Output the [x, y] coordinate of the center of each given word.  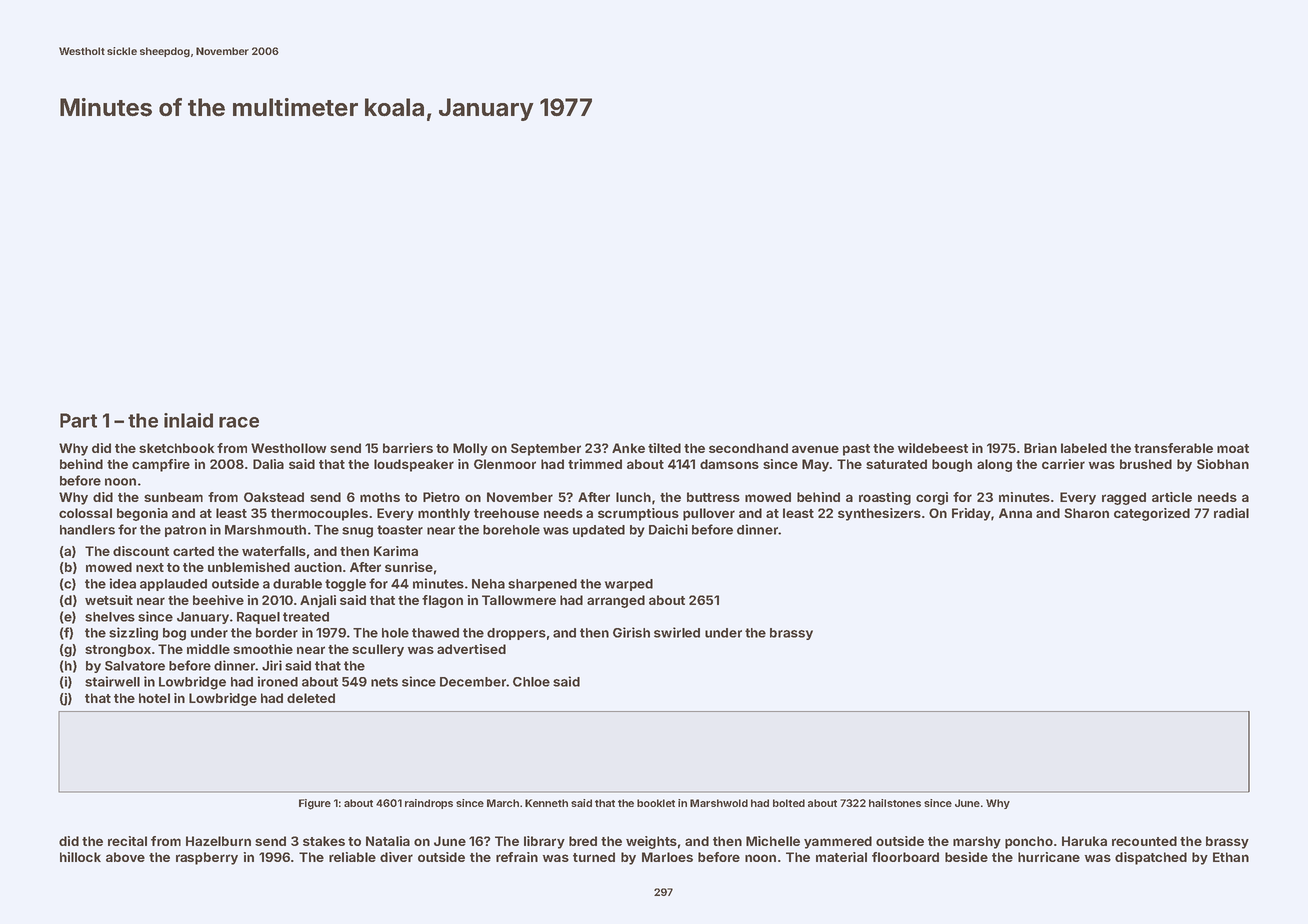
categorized [1152, 514]
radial [1231, 513]
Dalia [268, 464]
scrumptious [638, 514]
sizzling [133, 634]
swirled [677, 632]
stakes [324, 841]
